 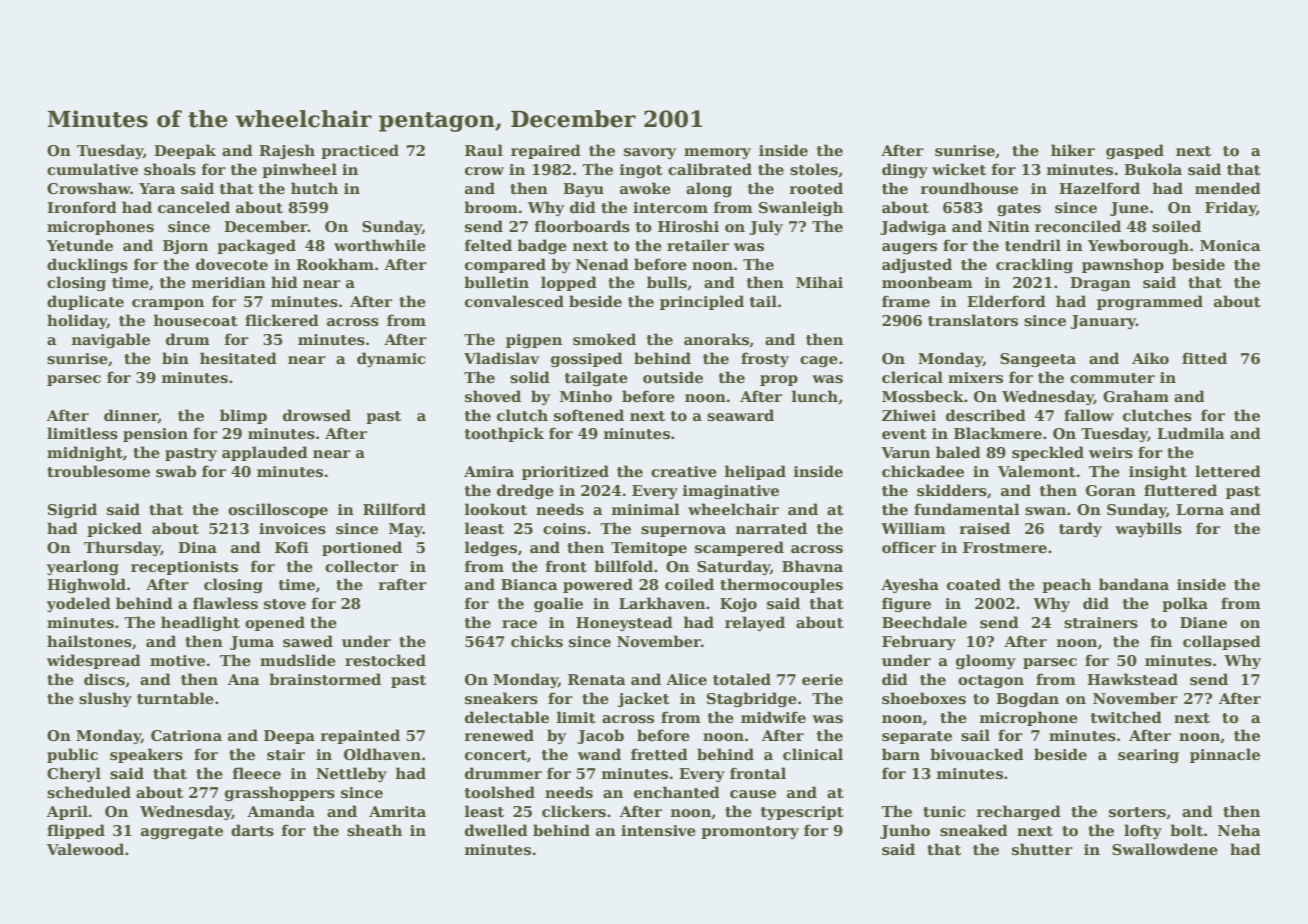 What do you see at coordinates (360, 736) in the screenshot?
I see `repainted` at bounding box center [360, 736].
